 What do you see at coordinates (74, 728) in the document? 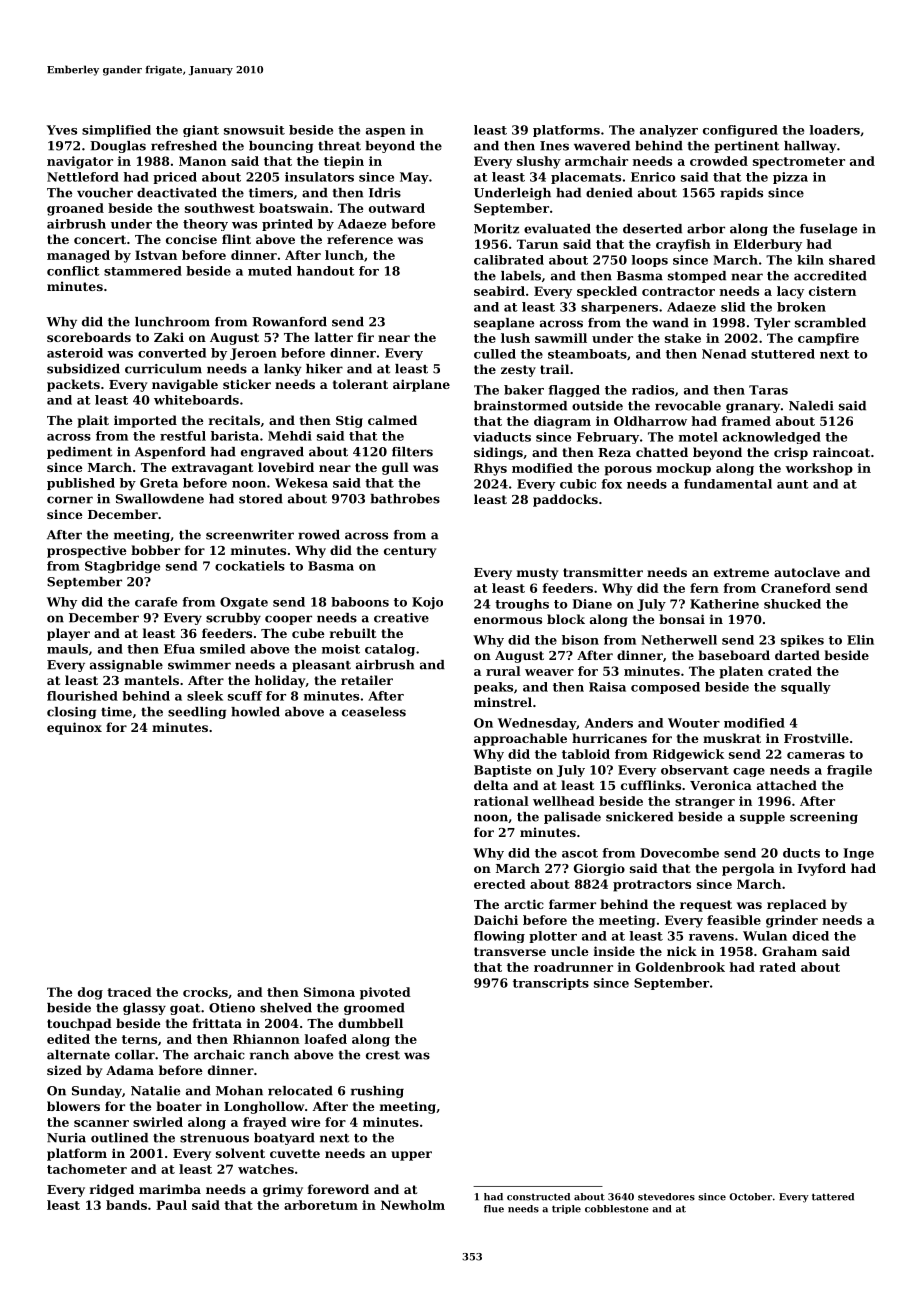
I see `equinox` at bounding box center [74, 728].
